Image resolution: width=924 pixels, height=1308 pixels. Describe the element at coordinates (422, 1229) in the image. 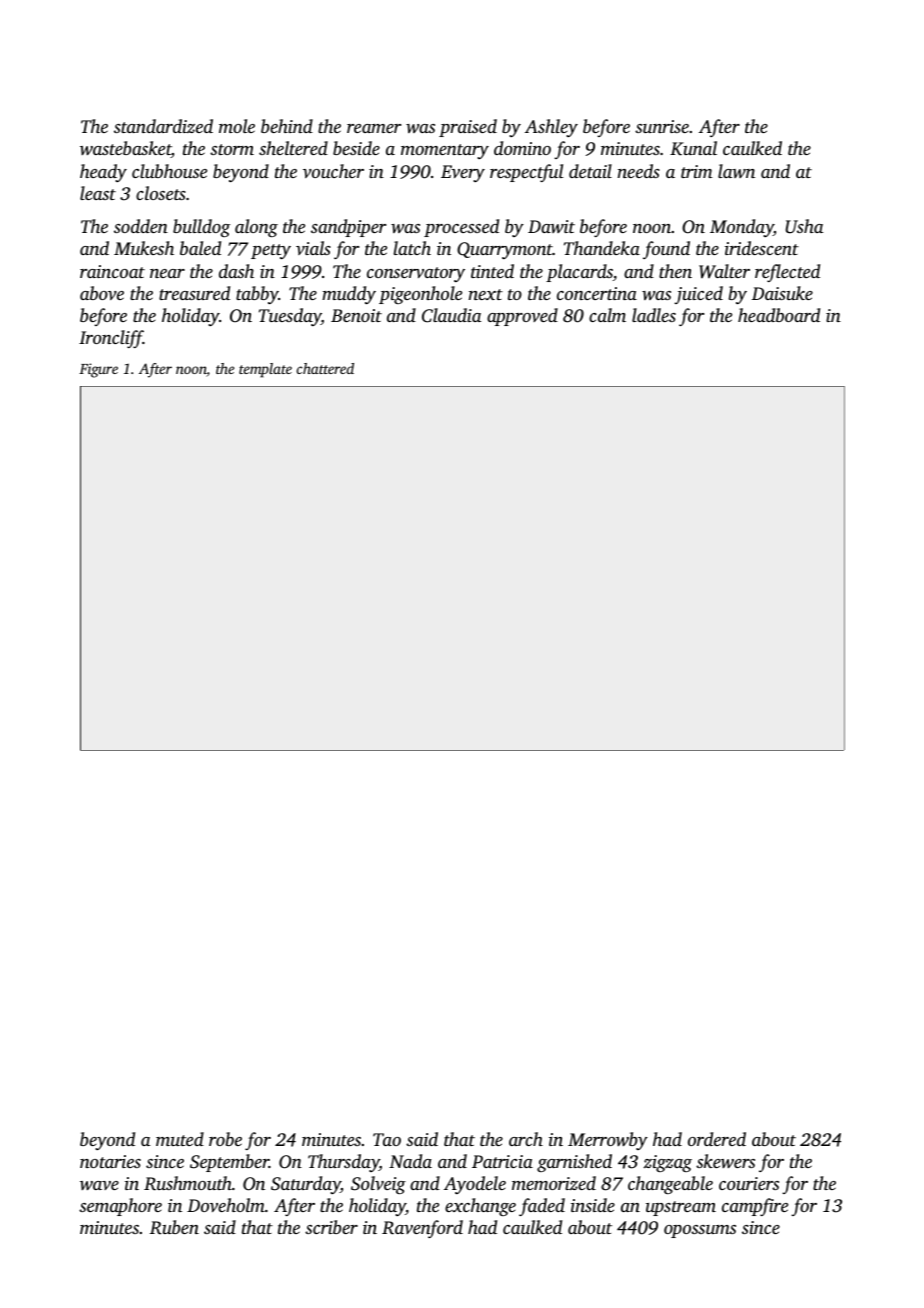

I see `Ravenford` at that location.
